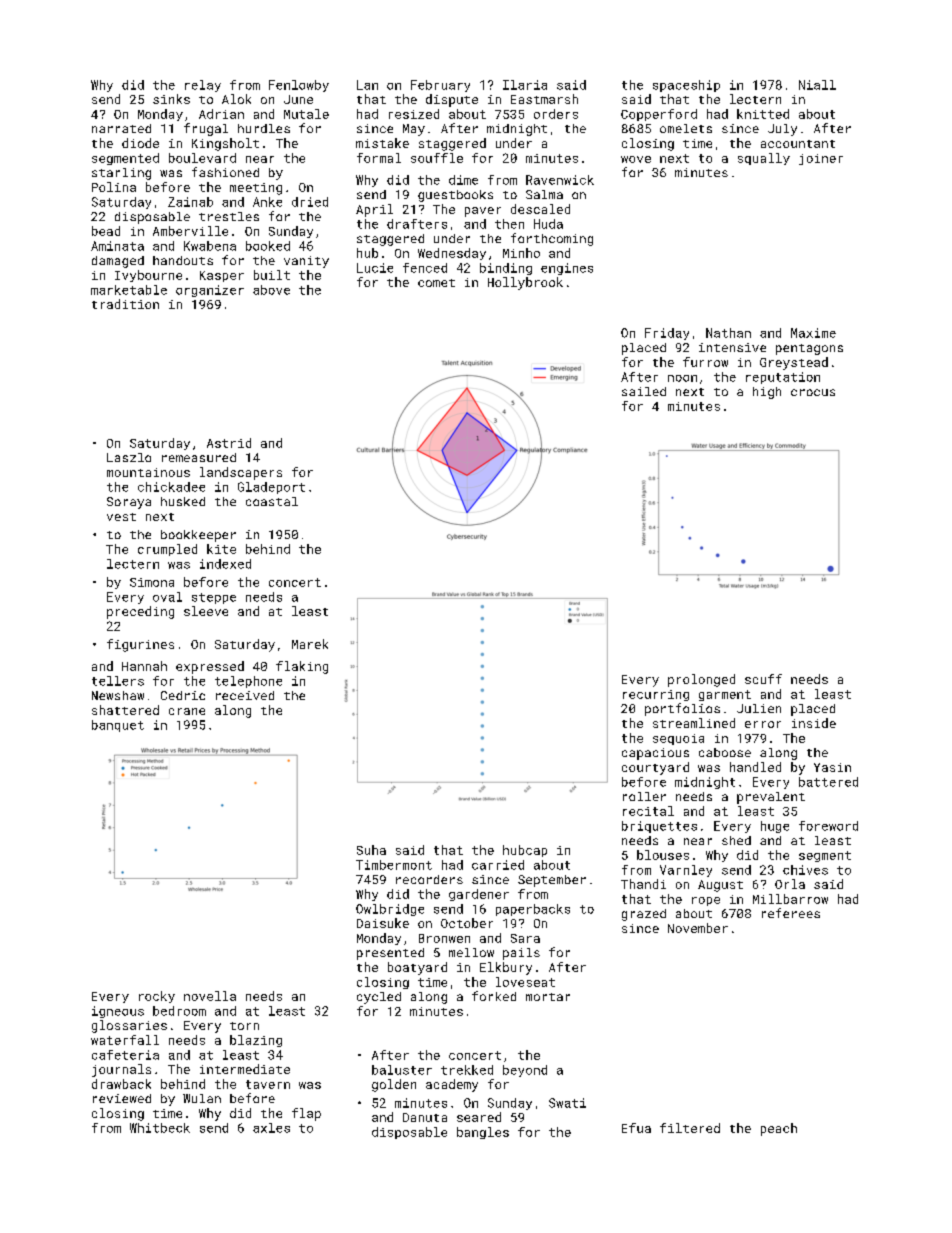 This screenshot has height=1233, width=952. I want to click on Ilaria, so click(525, 85).
